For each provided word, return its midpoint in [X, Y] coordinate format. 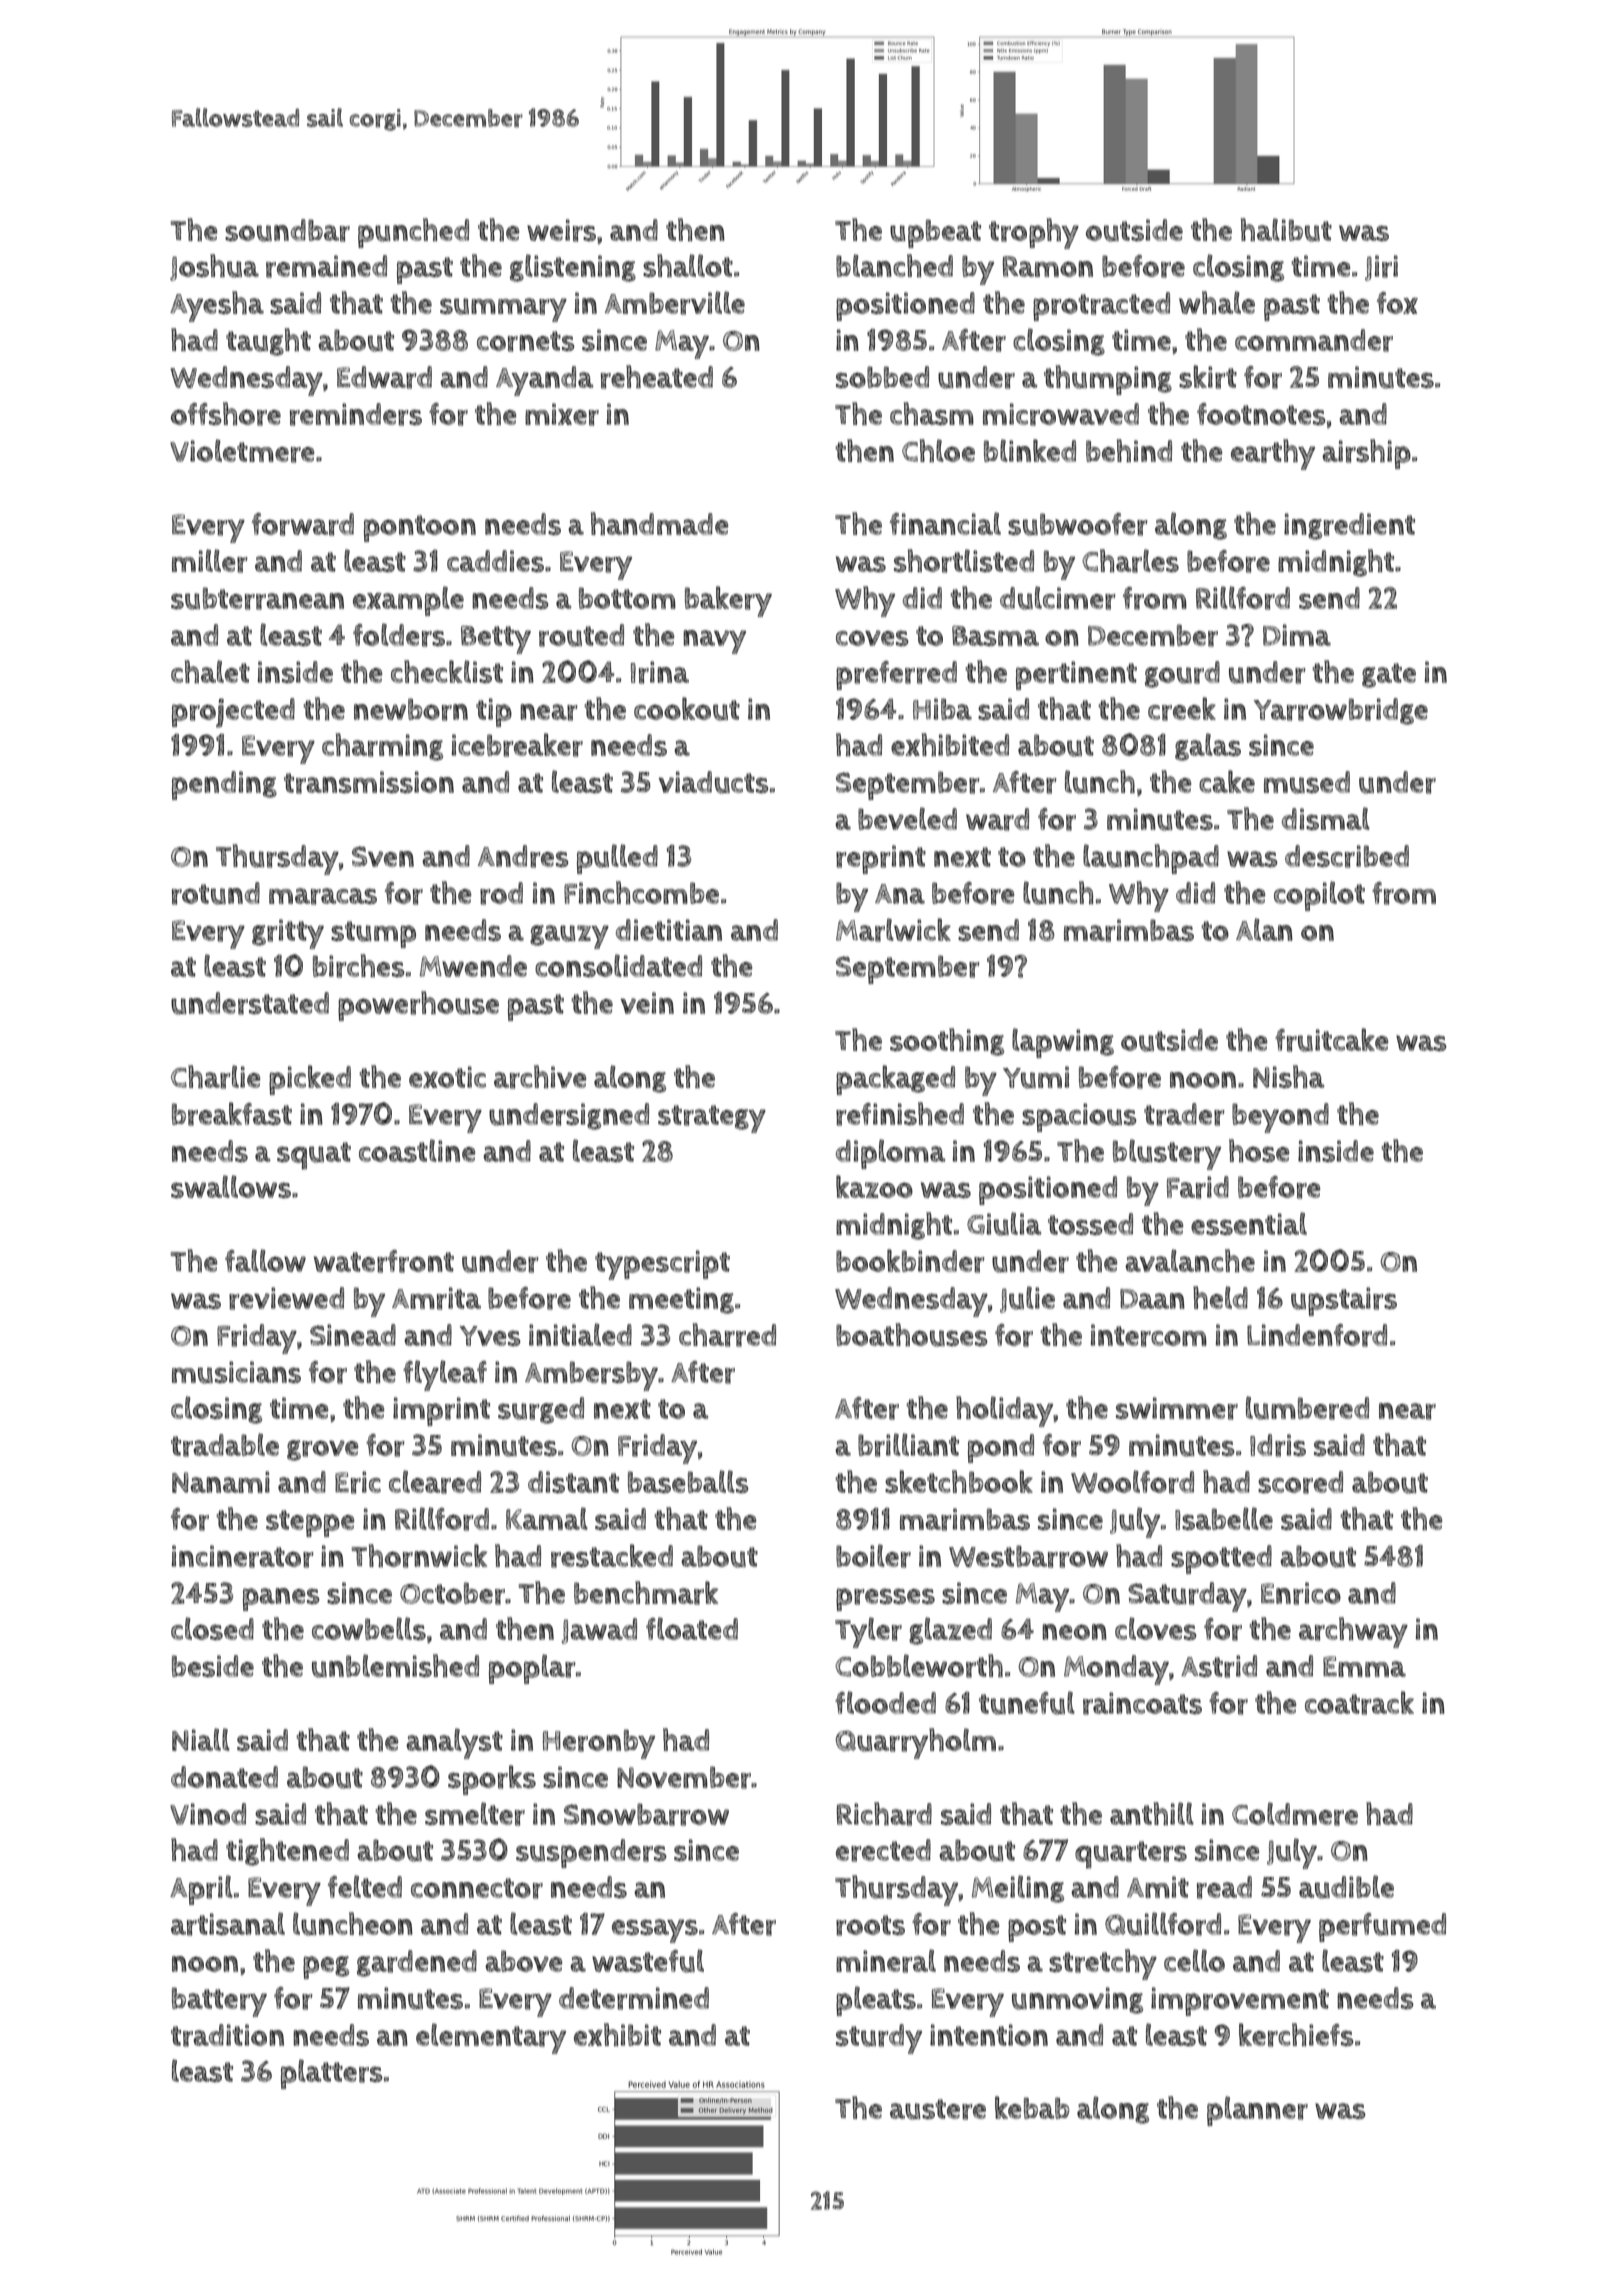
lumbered [1307, 1408]
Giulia [1004, 1224]
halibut [1286, 230]
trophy [1034, 233]
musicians [236, 1372]
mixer [562, 414]
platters [332, 2074]
